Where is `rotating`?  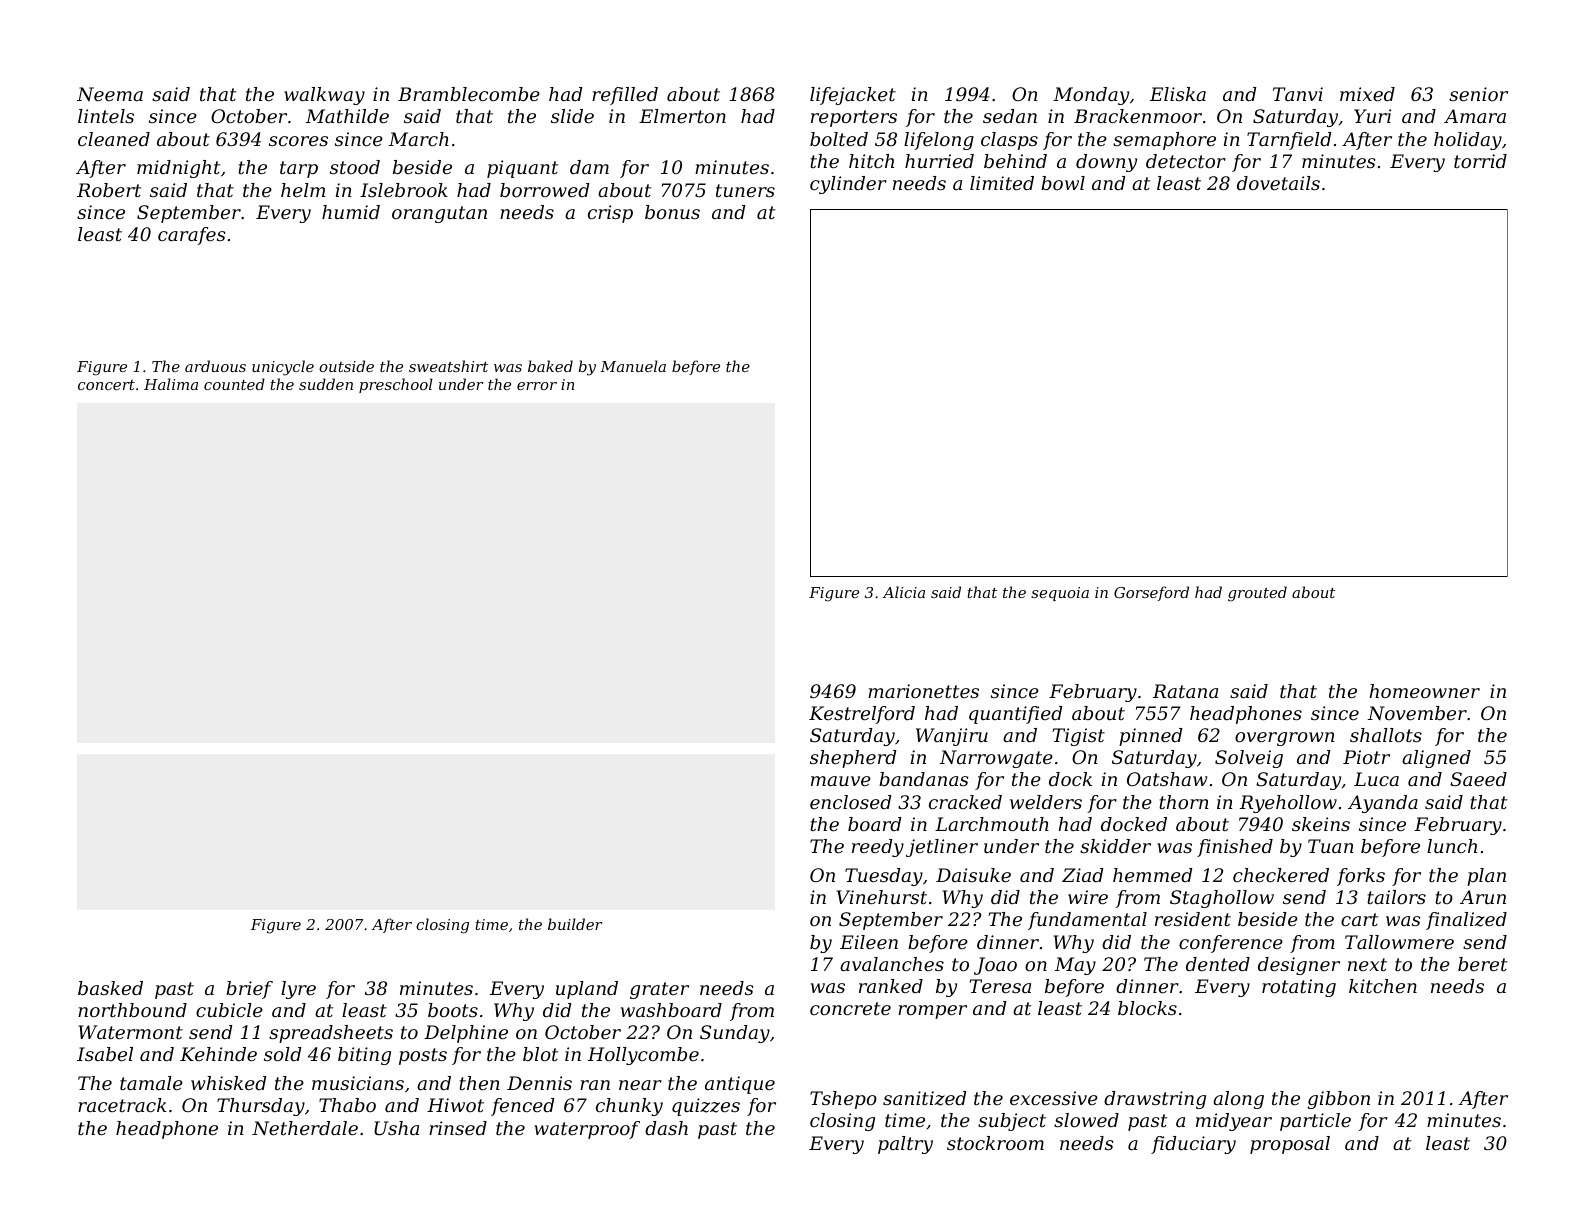 rotating is located at coordinates (1299, 988).
